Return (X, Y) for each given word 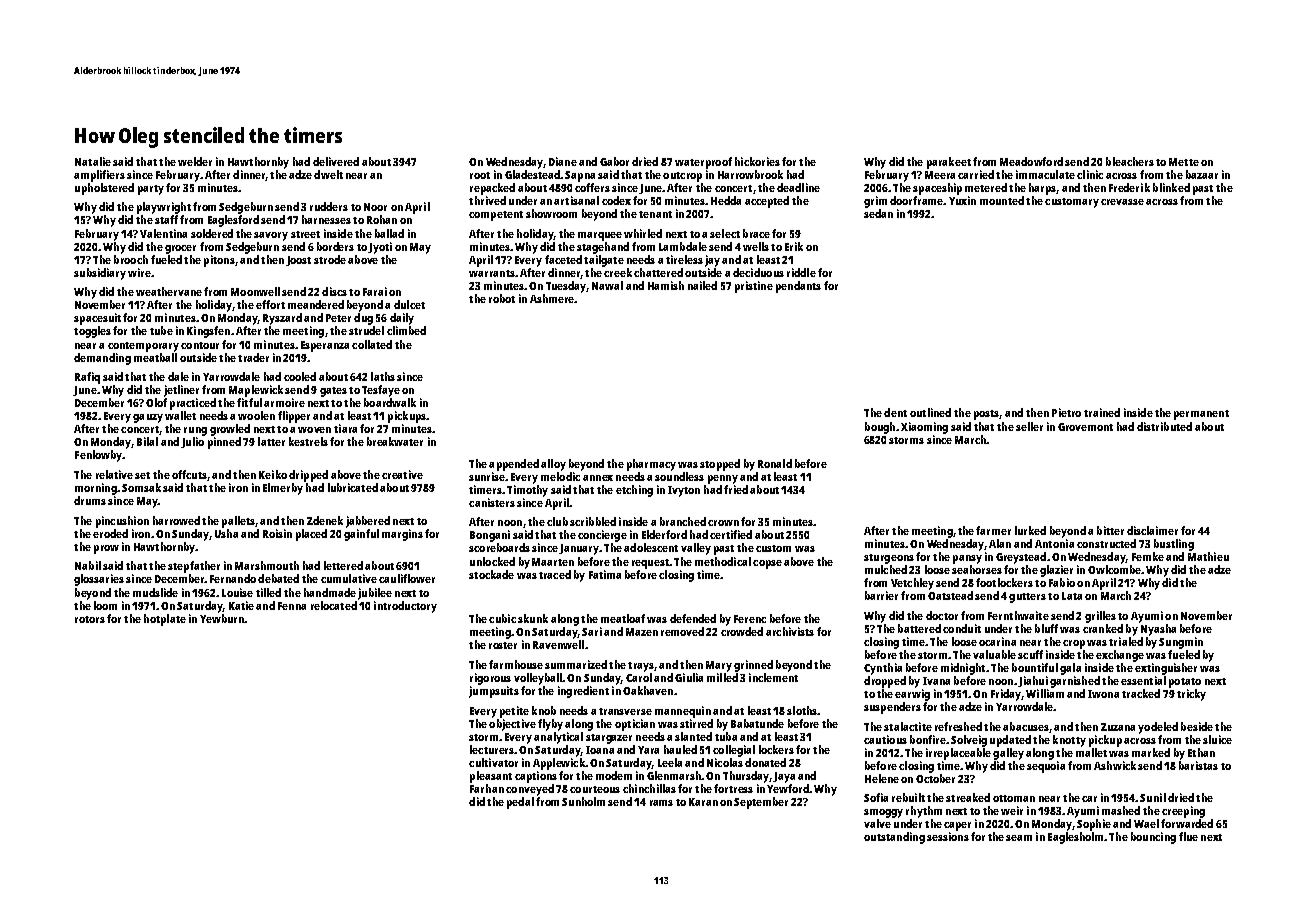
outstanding (894, 838)
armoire (284, 402)
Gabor (614, 161)
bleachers (1130, 161)
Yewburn (222, 618)
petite (514, 712)
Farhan (487, 788)
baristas (1198, 765)
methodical (723, 561)
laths (383, 376)
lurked (1030, 530)
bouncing (1153, 838)
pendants (798, 287)
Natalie (93, 161)
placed (311, 535)
